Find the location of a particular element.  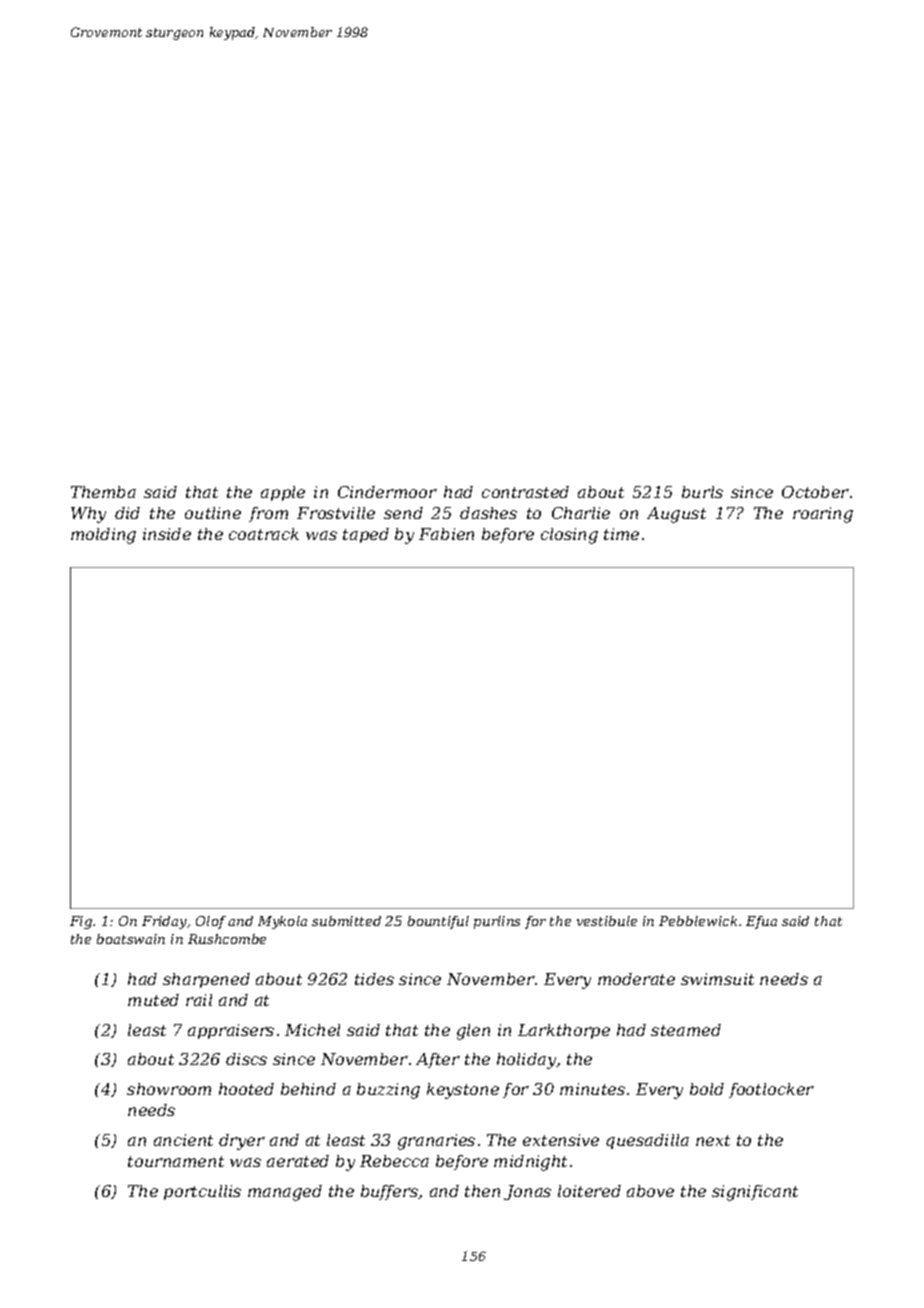

discs is located at coordinates (246, 1059).
